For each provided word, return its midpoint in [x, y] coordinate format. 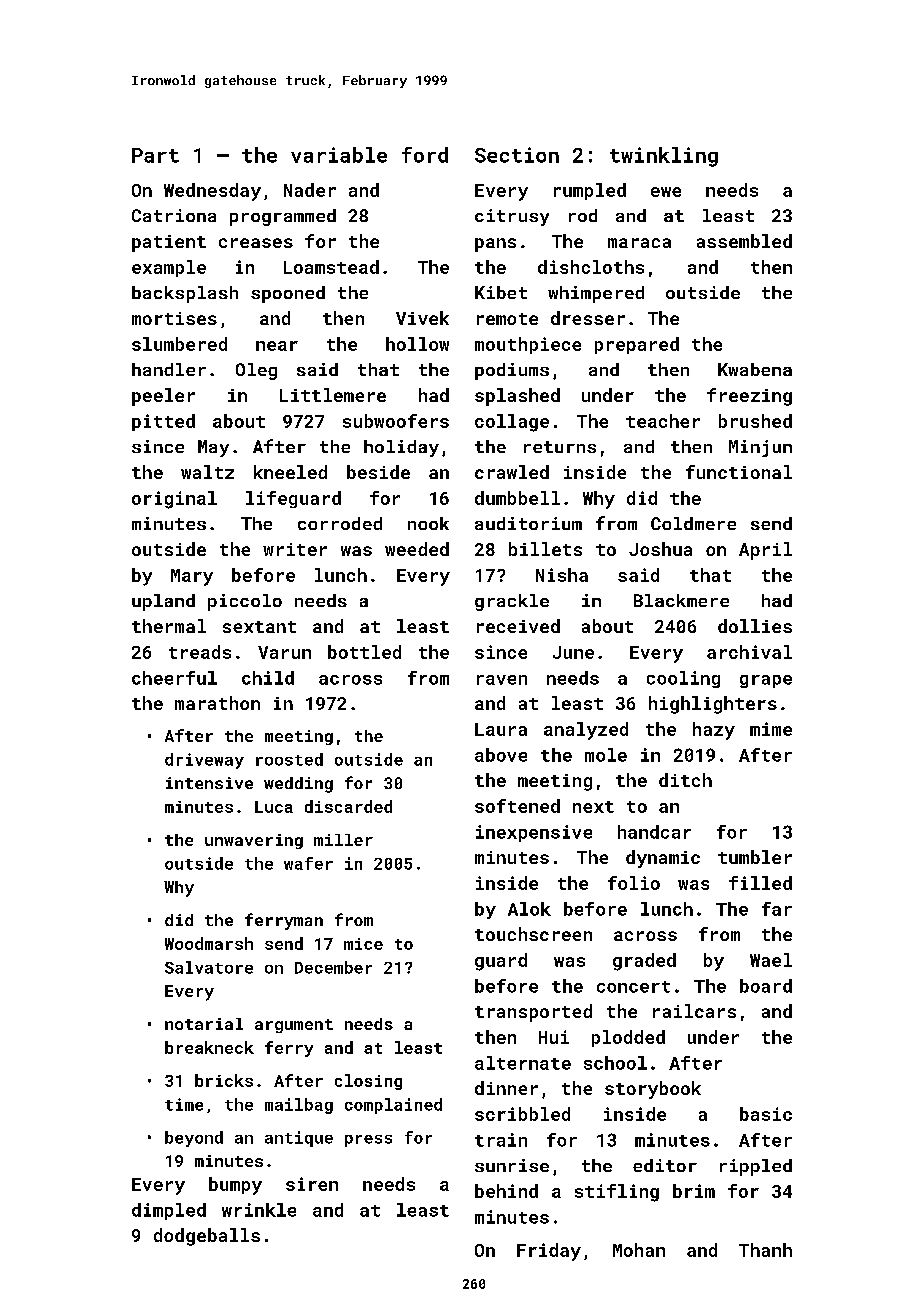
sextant [259, 627]
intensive [209, 783]
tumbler [755, 857]
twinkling [664, 157]
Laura [501, 729]
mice [363, 944]
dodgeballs [207, 1237]
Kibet [501, 292]
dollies [755, 626]
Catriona [174, 215]
